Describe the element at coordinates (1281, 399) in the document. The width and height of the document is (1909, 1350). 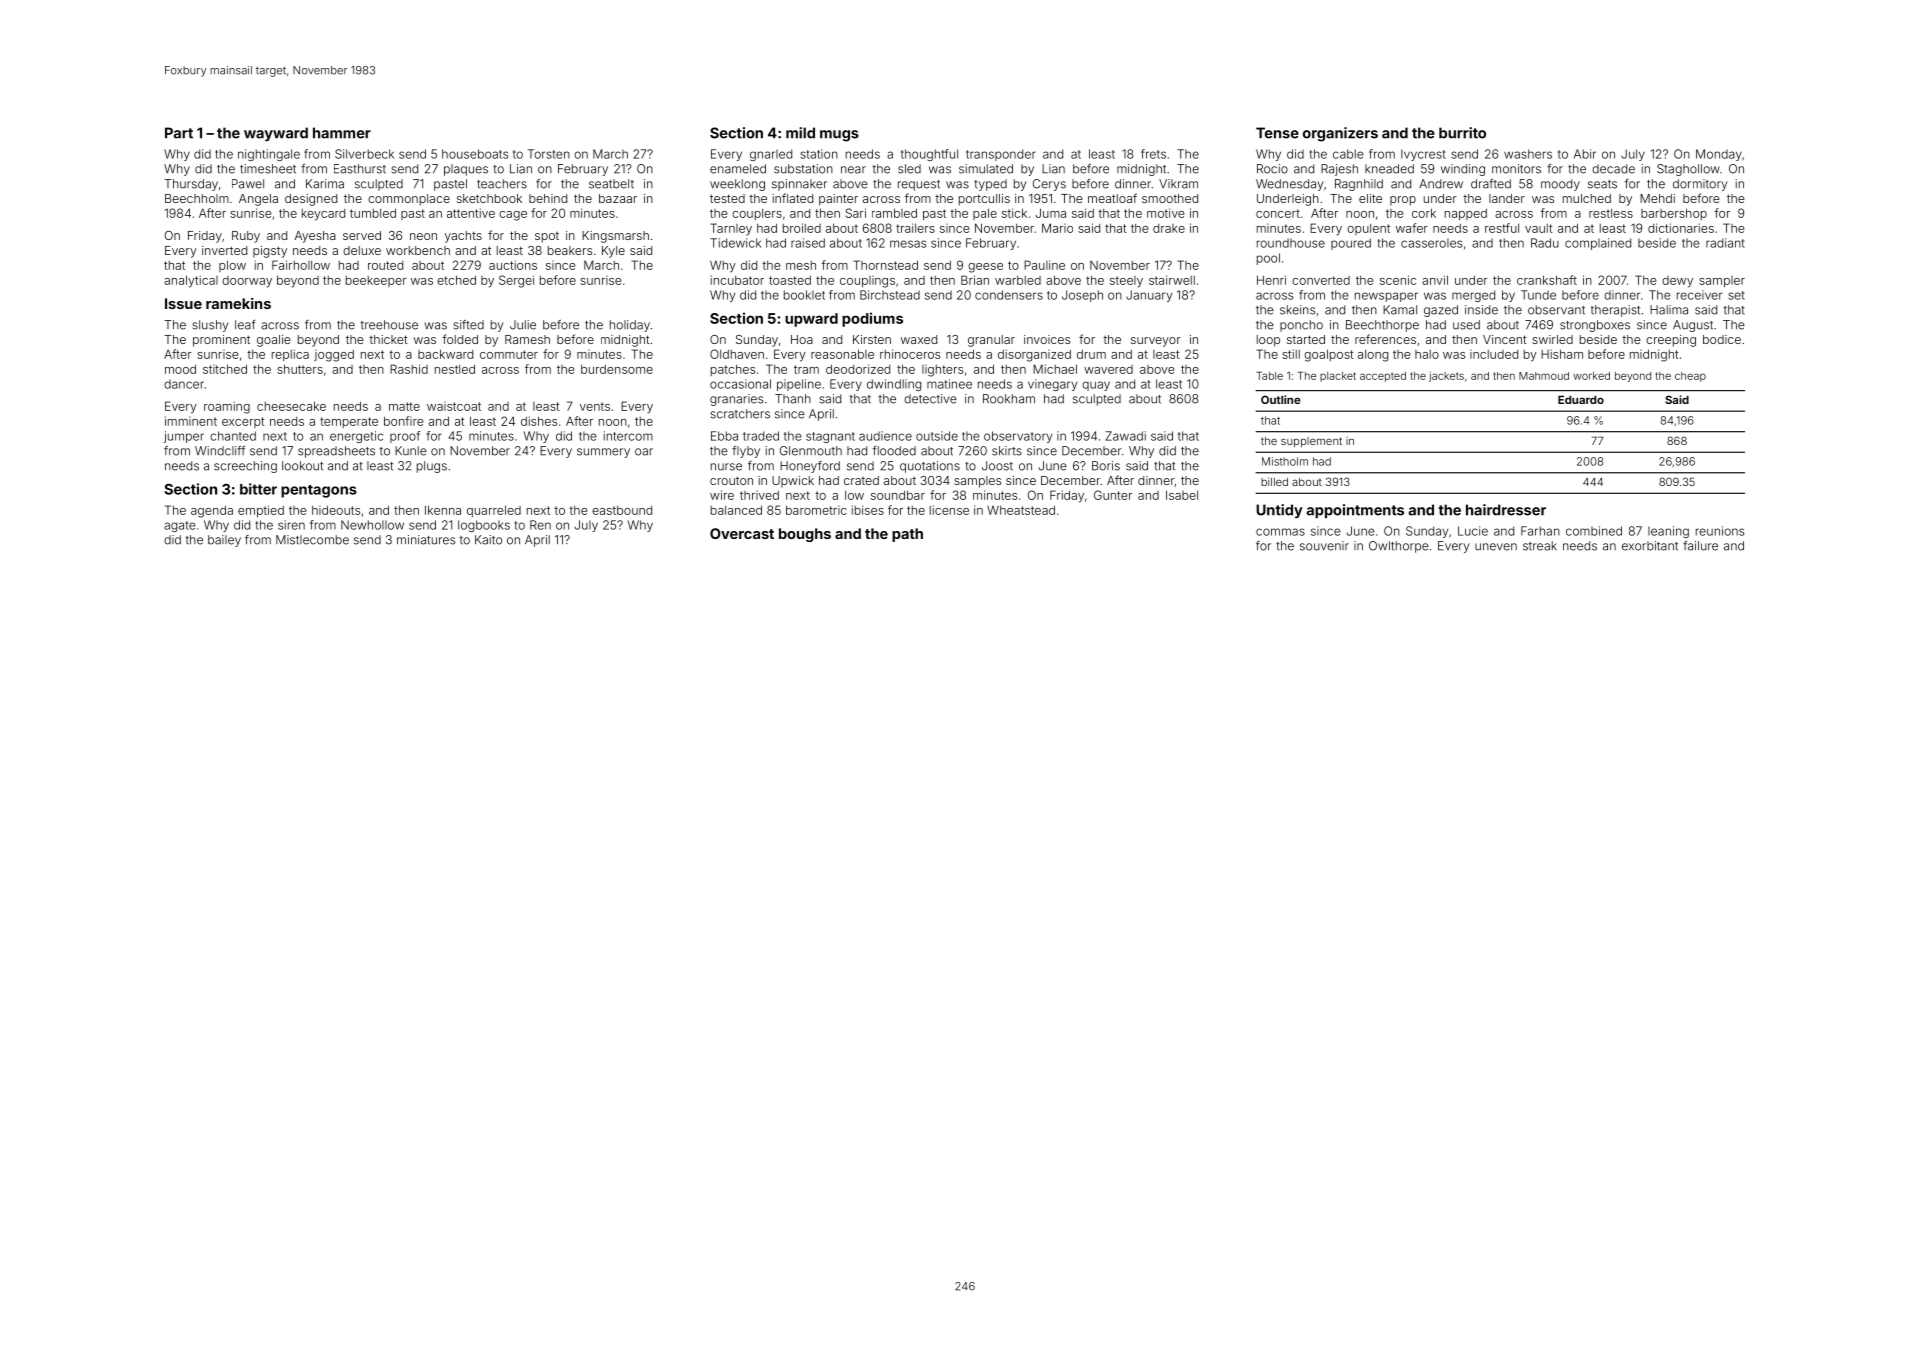
I see `Outline` at that location.
